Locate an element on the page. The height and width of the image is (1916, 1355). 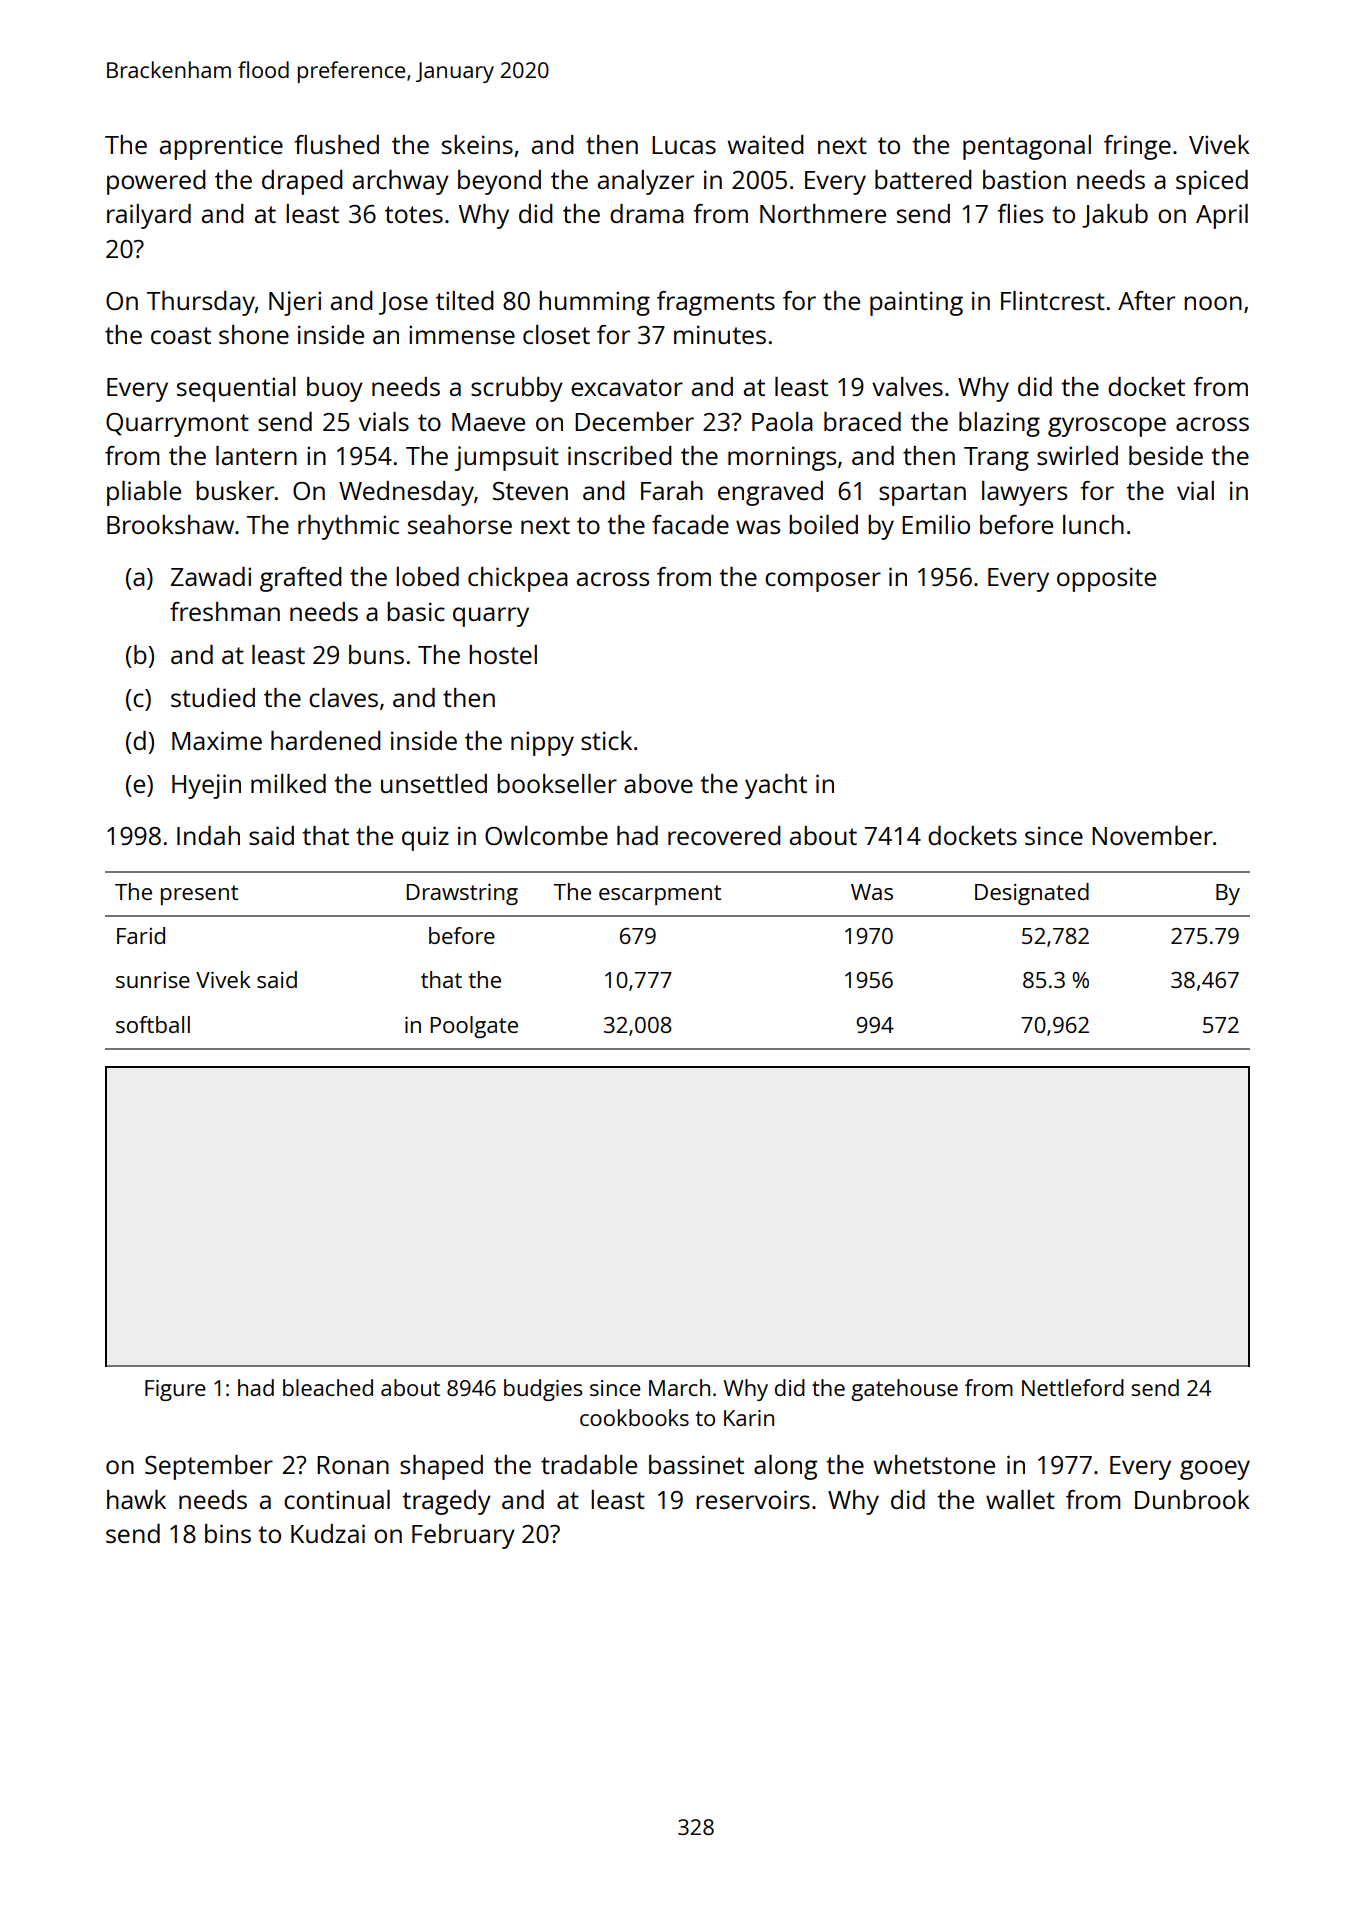
milked is located at coordinates (288, 783).
